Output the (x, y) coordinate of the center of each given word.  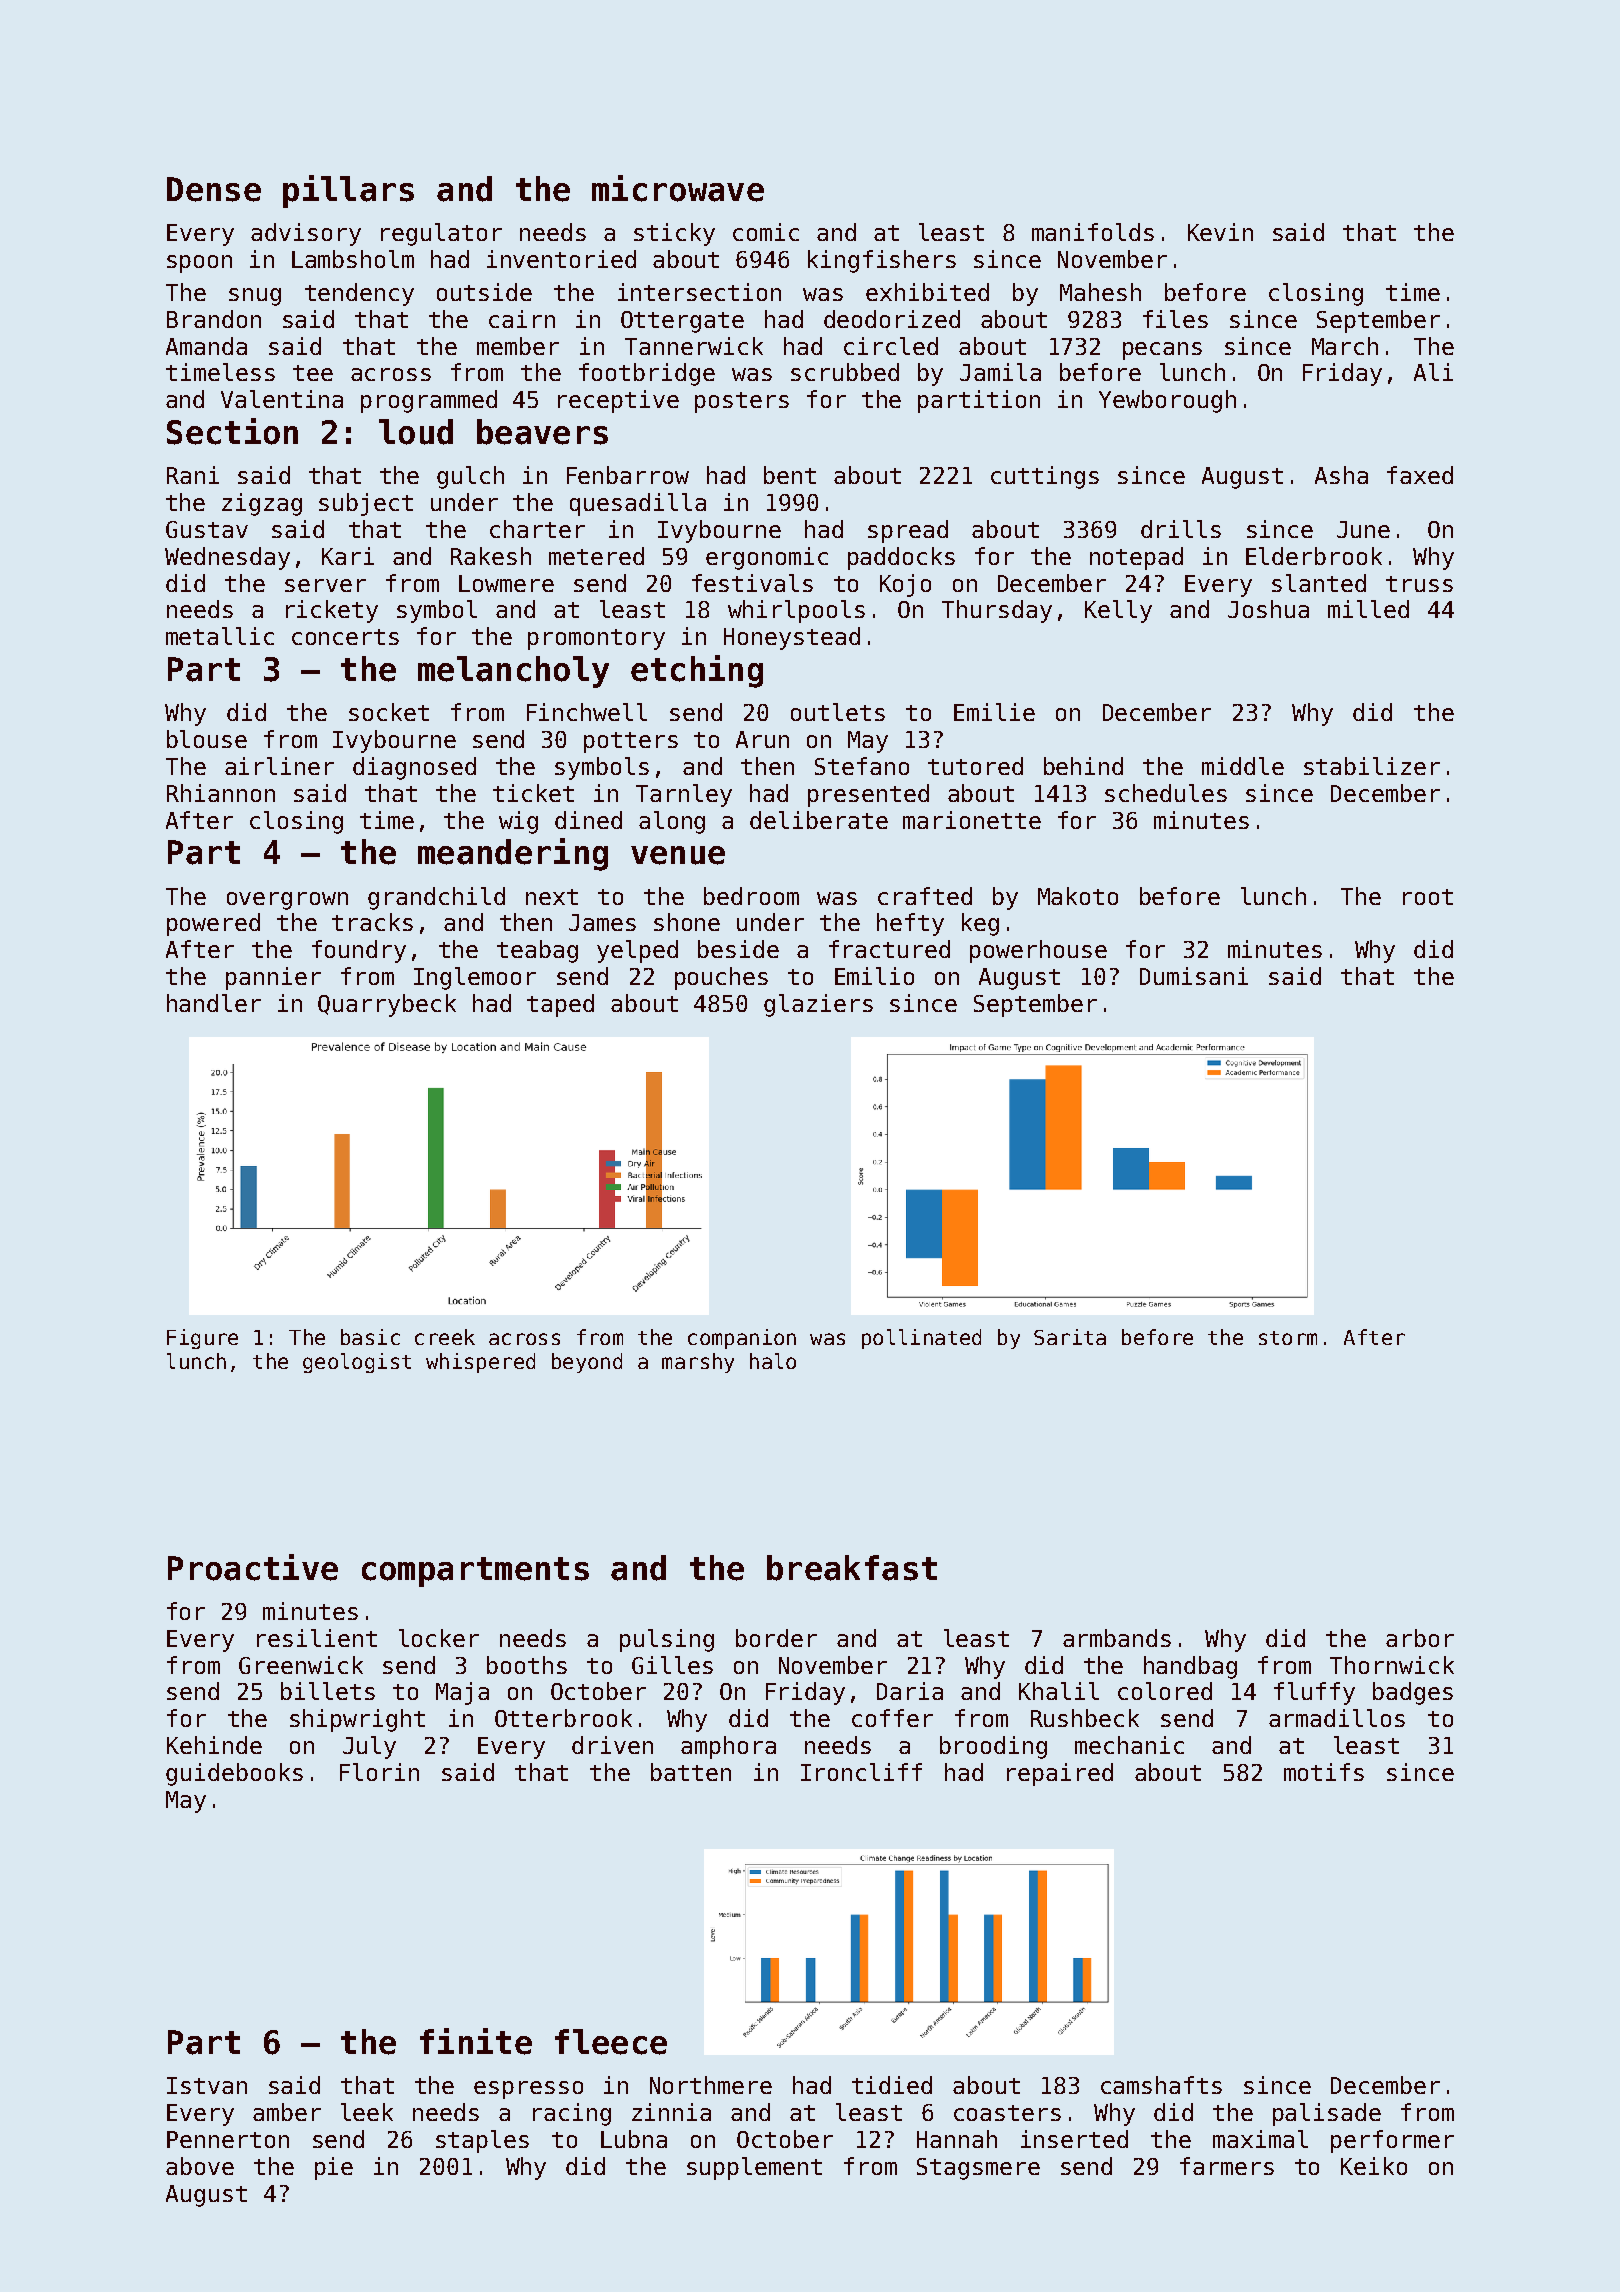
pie (334, 2168)
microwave (678, 188)
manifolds (1093, 232)
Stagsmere (978, 2169)
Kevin (1220, 232)
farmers (1227, 2166)
